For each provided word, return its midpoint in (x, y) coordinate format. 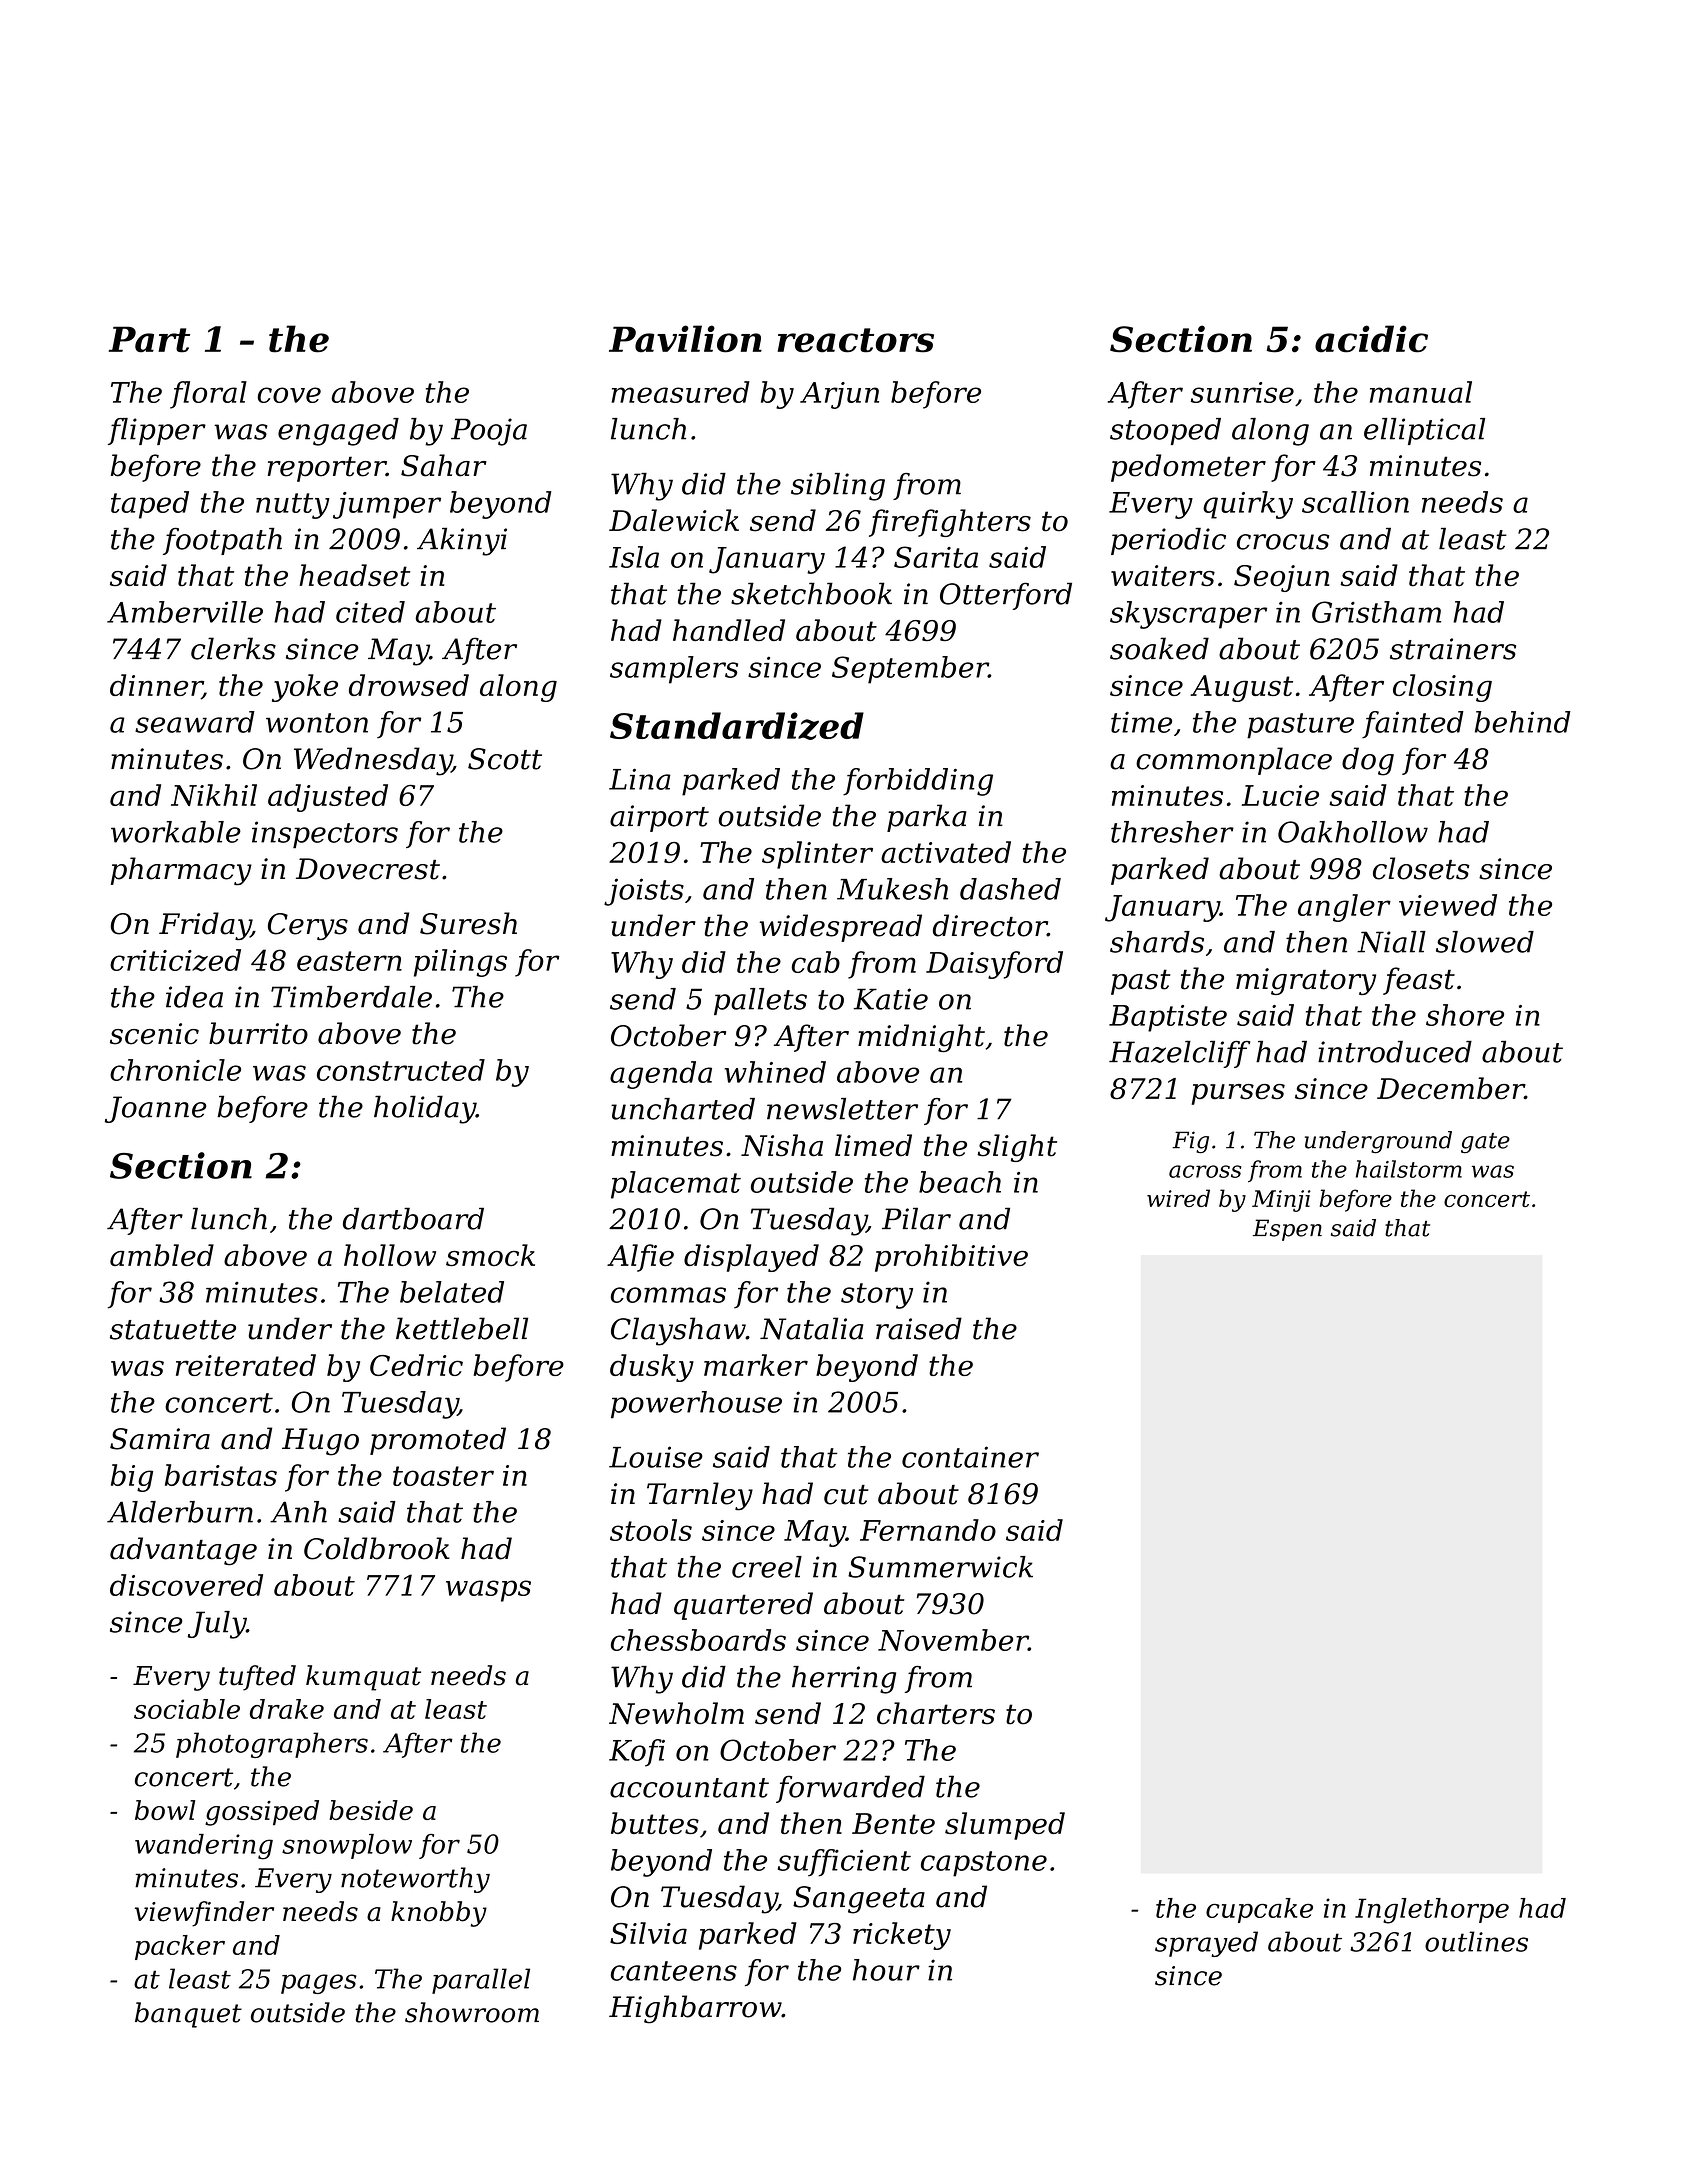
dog (1368, 761)
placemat (676, 1185)
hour (886, 1970)
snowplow (347, 1846)
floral (208, 395)
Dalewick (674, 520)
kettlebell (462, 1328)
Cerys (308, 926)
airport (659, 818)
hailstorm (1409, 1169)
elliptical (1424, 431)
